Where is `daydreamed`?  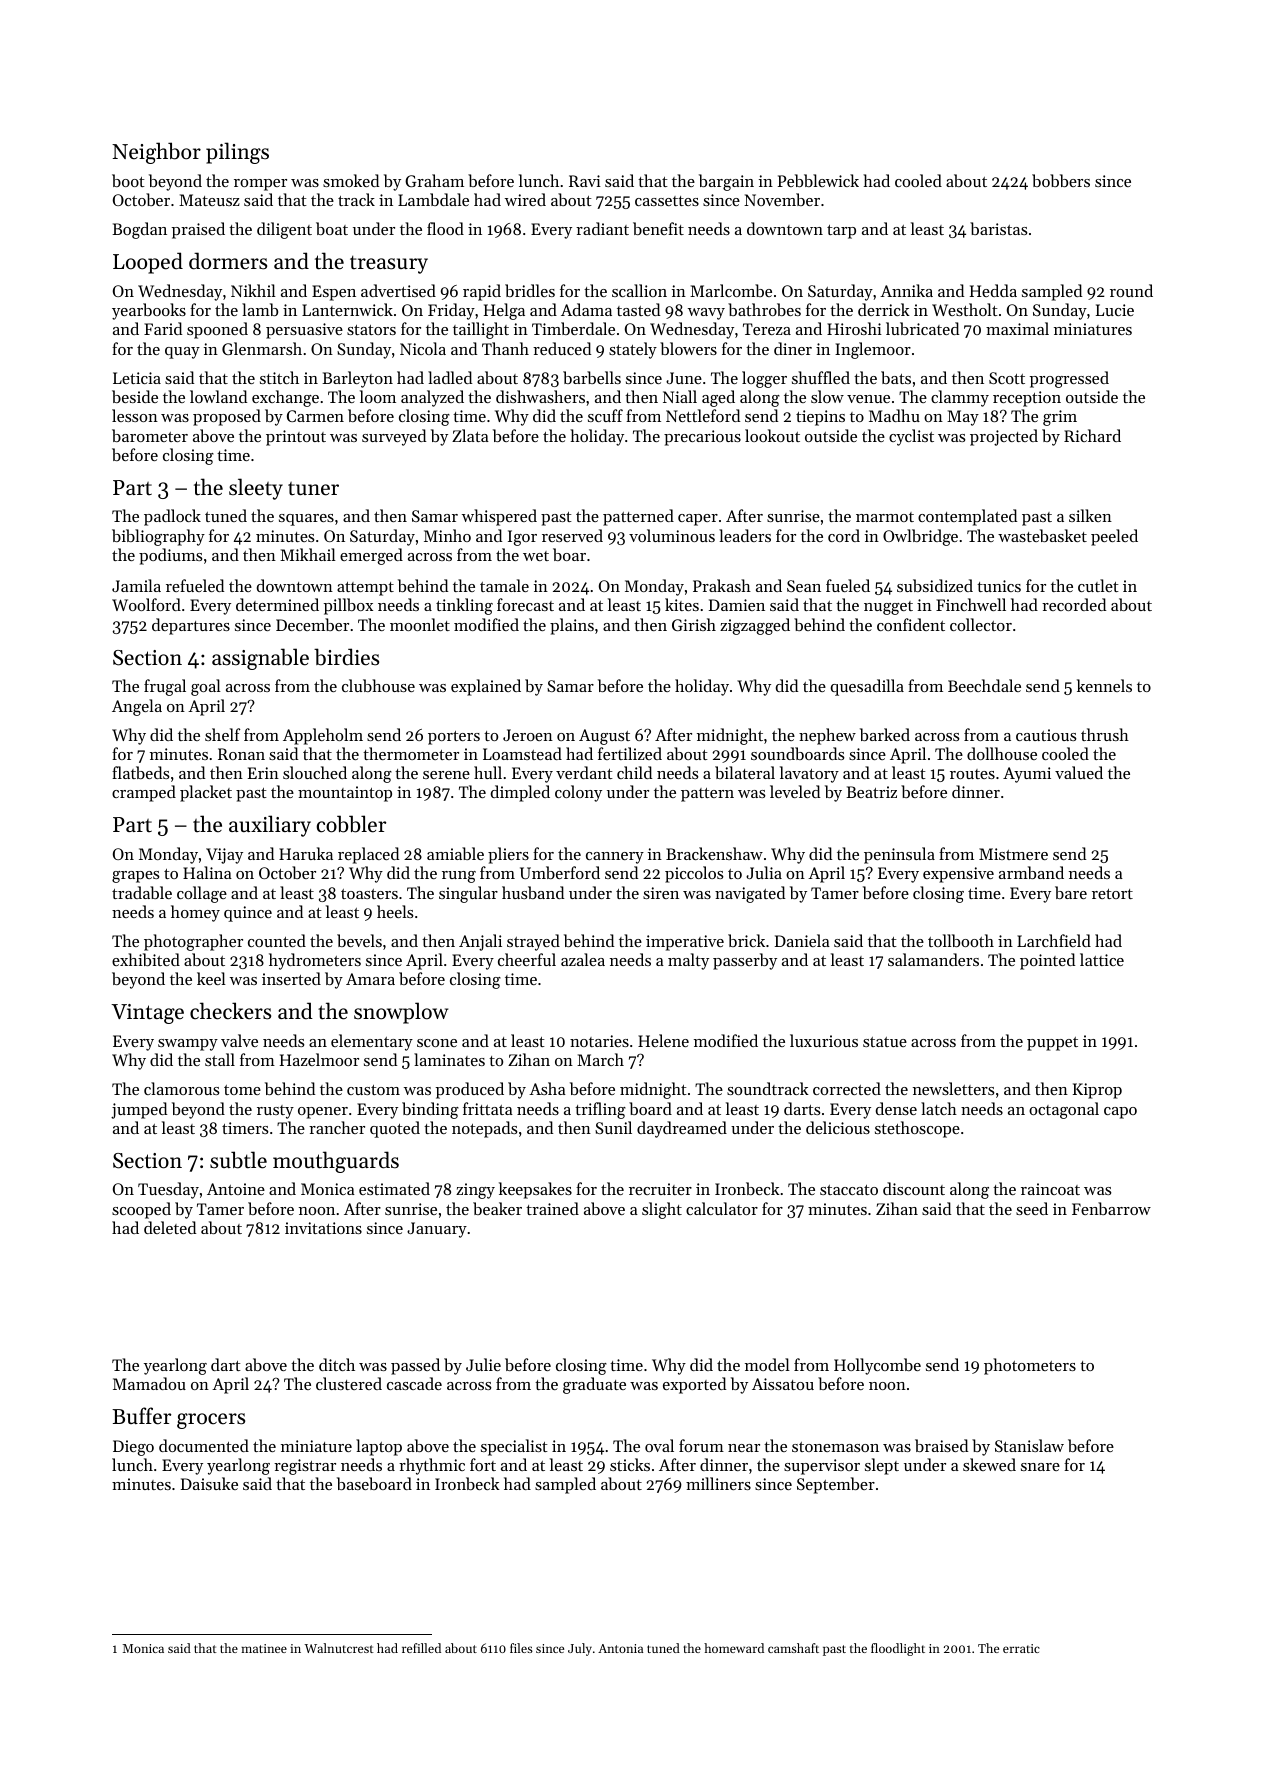
daydreamed is located at coordinates (682, 1129).
